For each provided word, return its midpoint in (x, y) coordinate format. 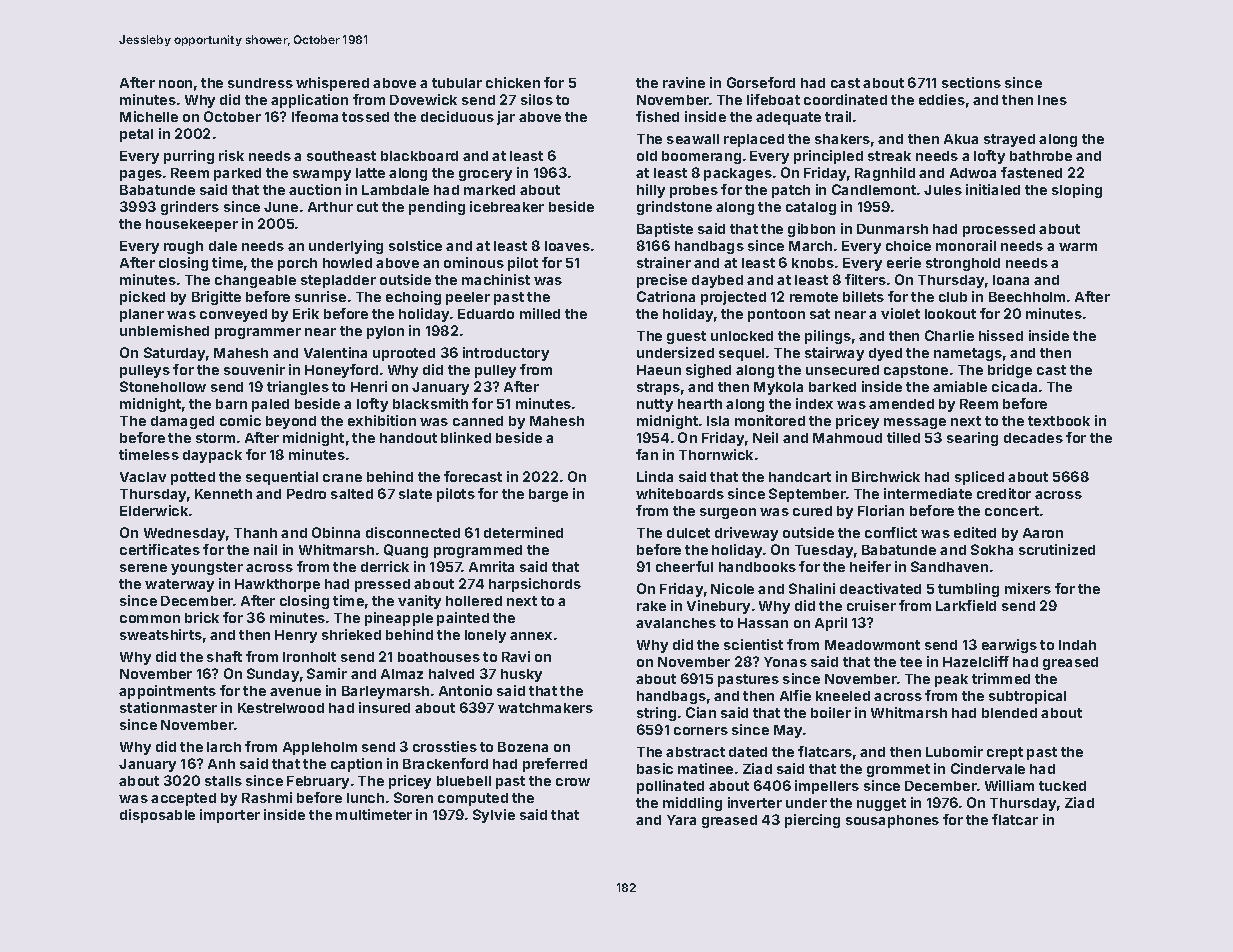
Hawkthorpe (277, 585)
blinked (466, 437)
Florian (881, 510)
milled (540, 313)
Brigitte (216, 298)
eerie (904, 262)
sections (971, 82)
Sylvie (494, 816)
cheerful (684, 566)
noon (175, 84)
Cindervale (988, 768)
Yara (681, 820)
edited (975, 532)
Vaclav (143, 477)
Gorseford (761, 82)
